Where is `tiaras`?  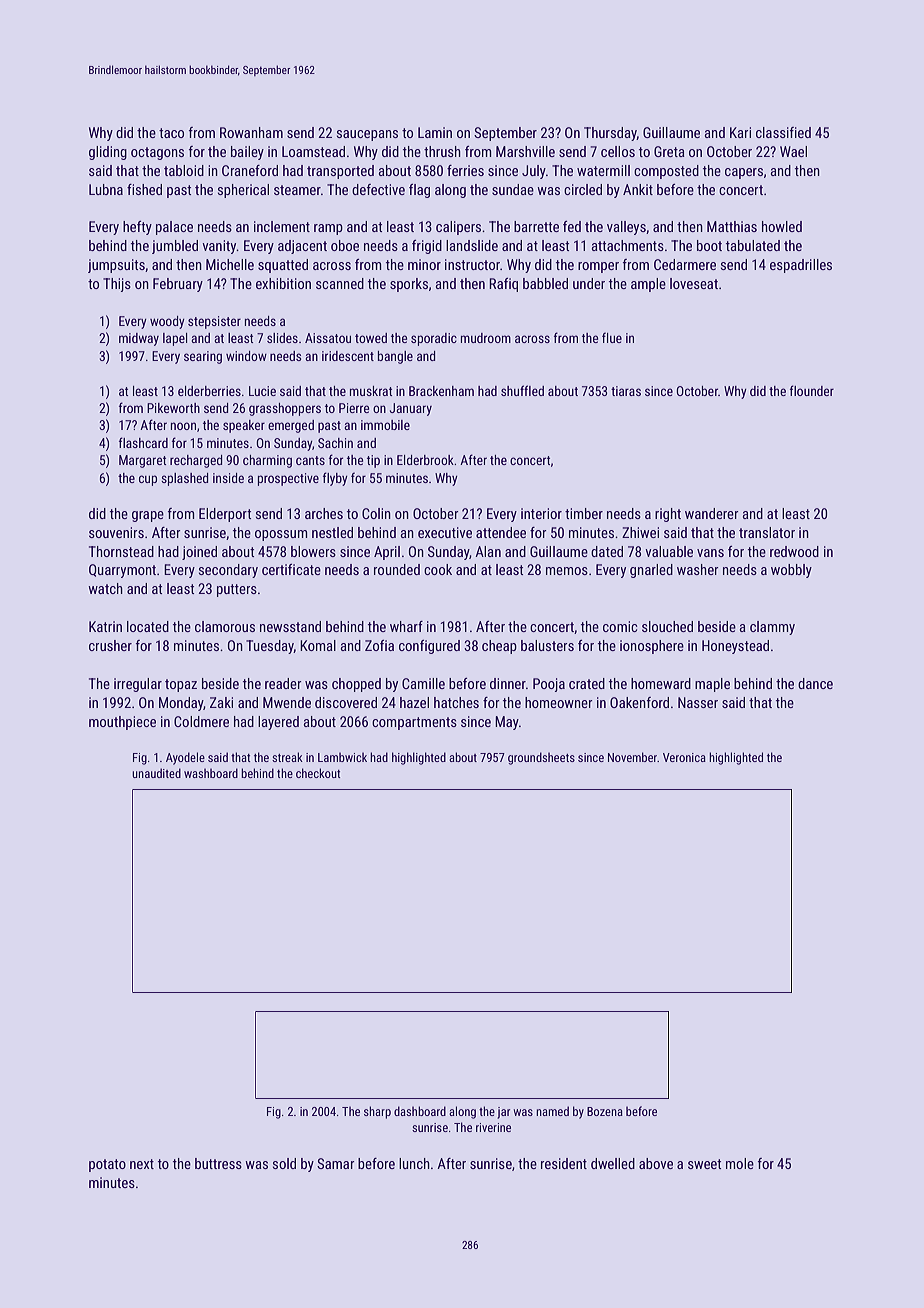
tiaras is located at coordinates (626, 391).
